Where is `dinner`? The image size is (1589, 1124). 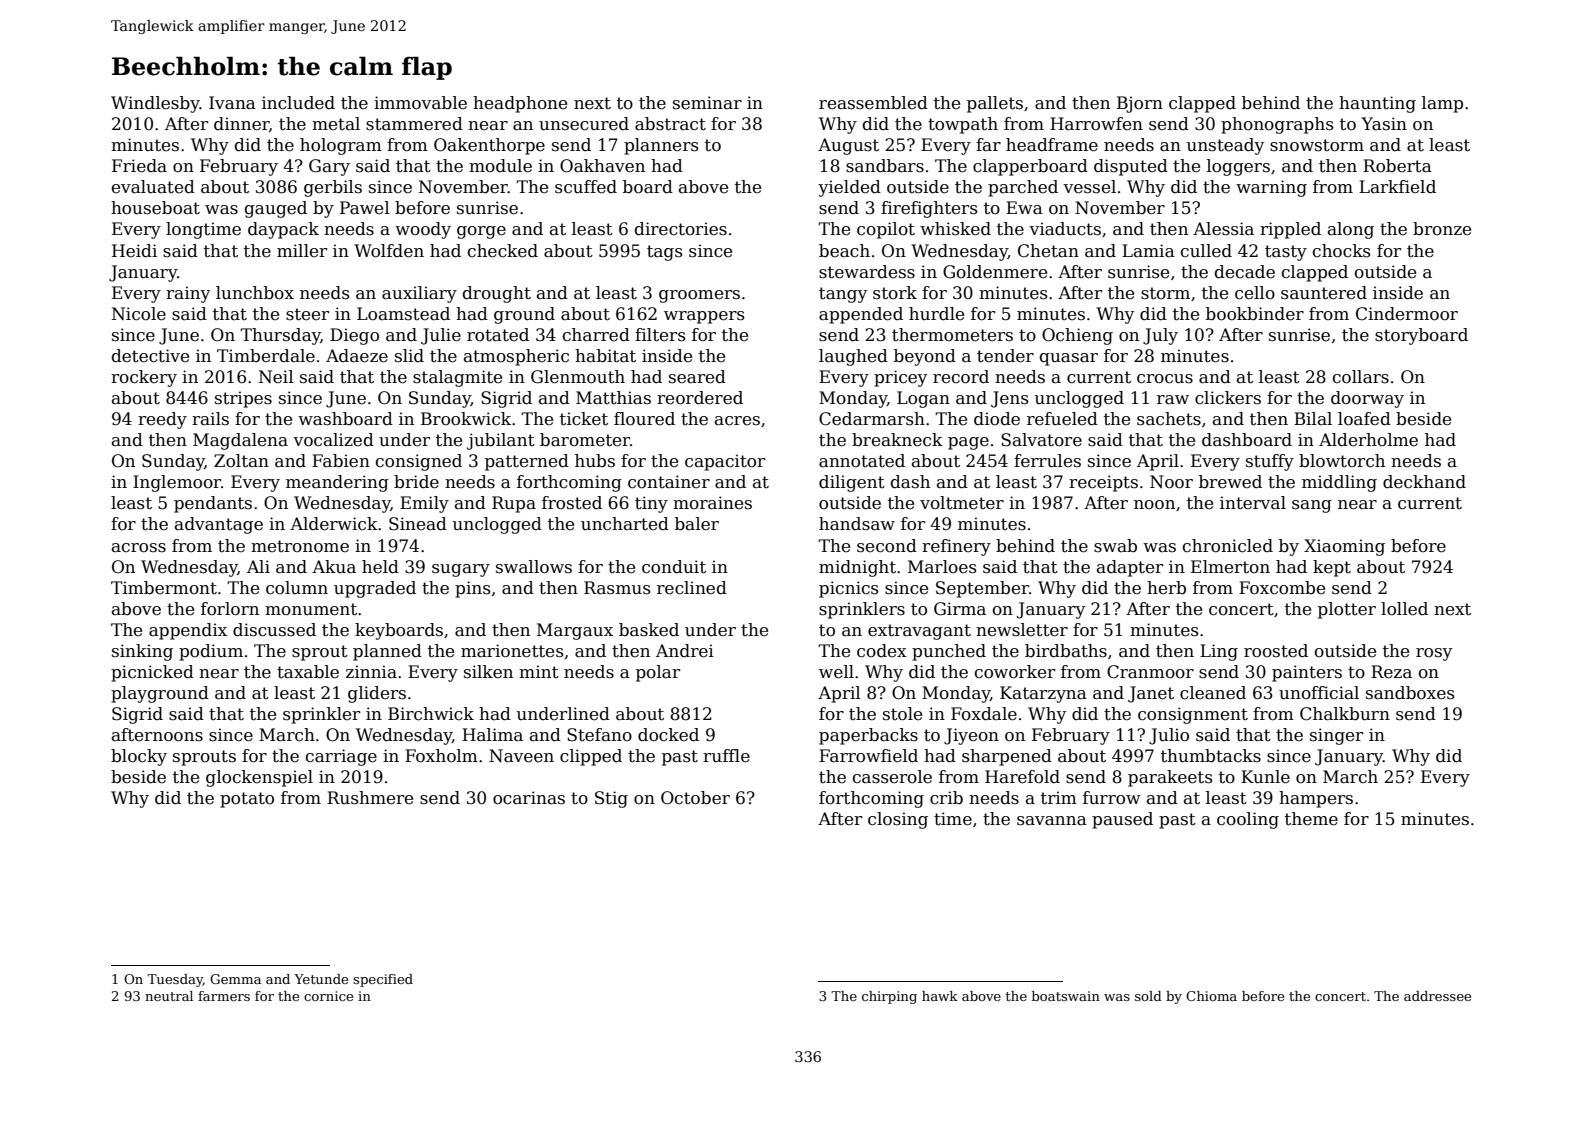
dinner is located at coordinates (241, 124).
